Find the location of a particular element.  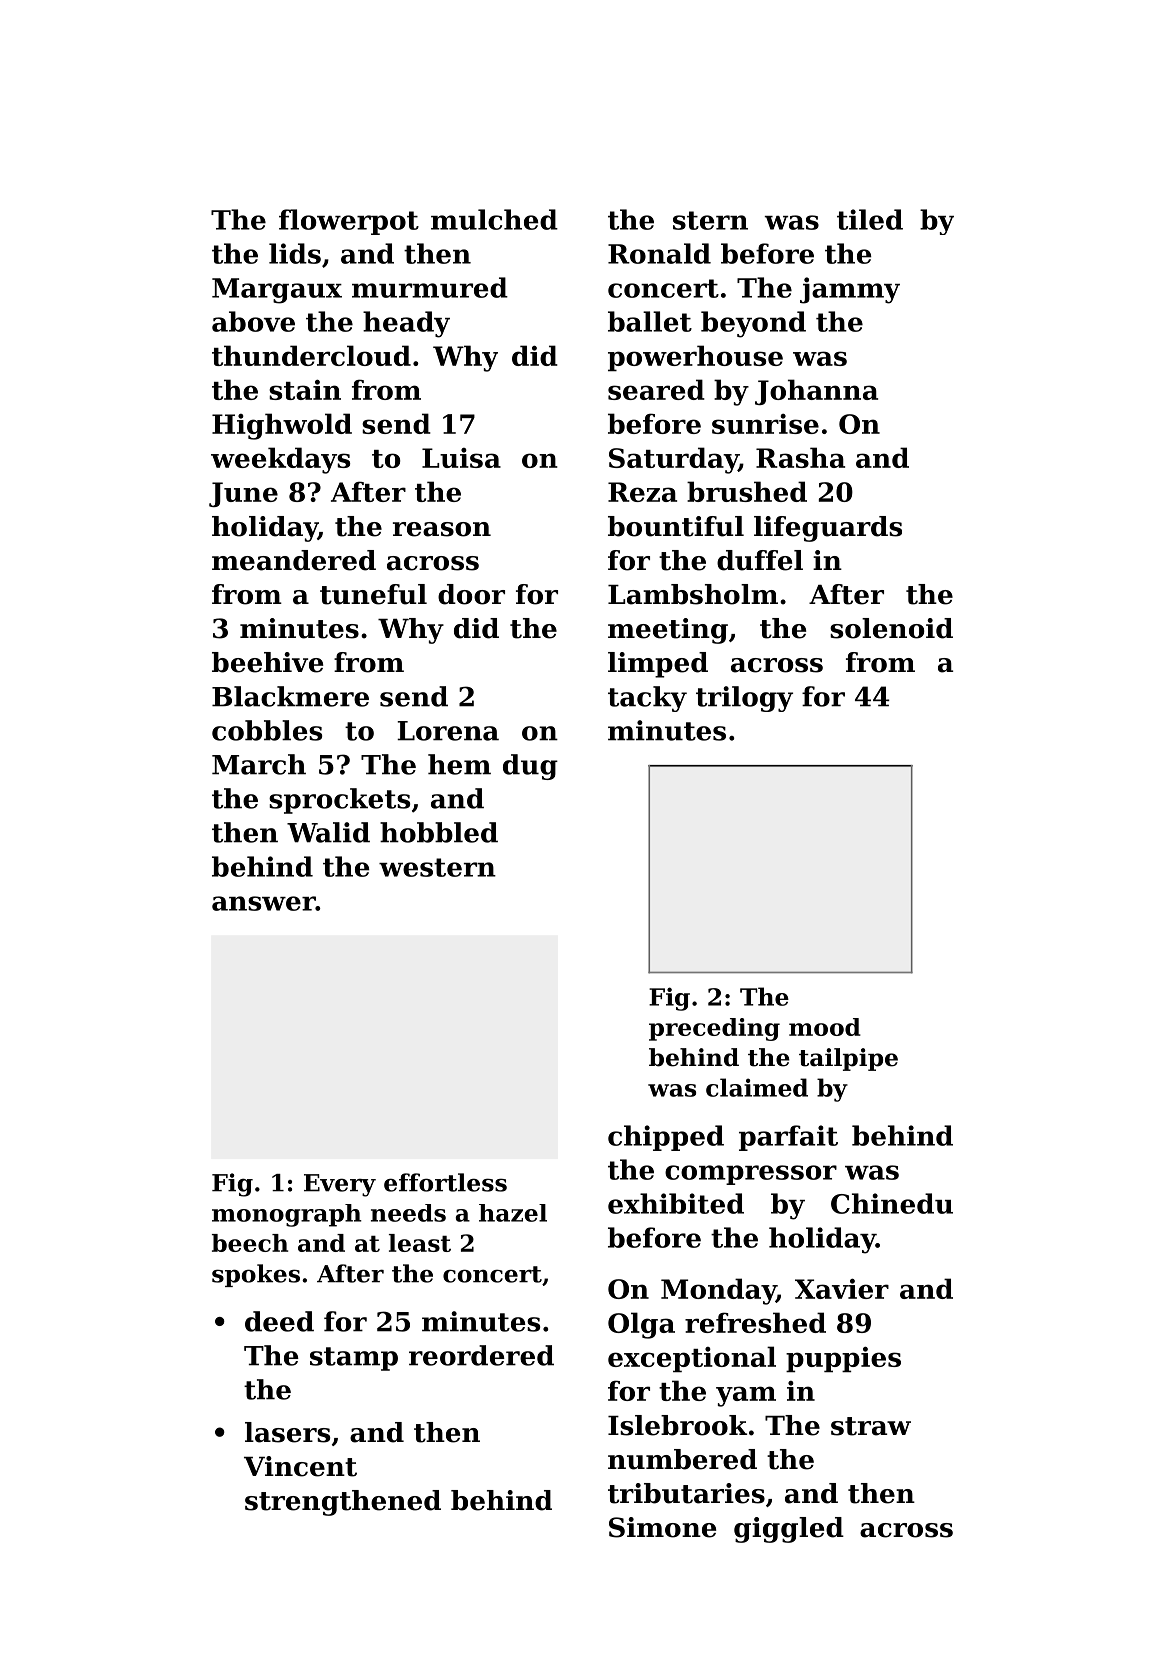

dug is located at coordinates (530, 767).
